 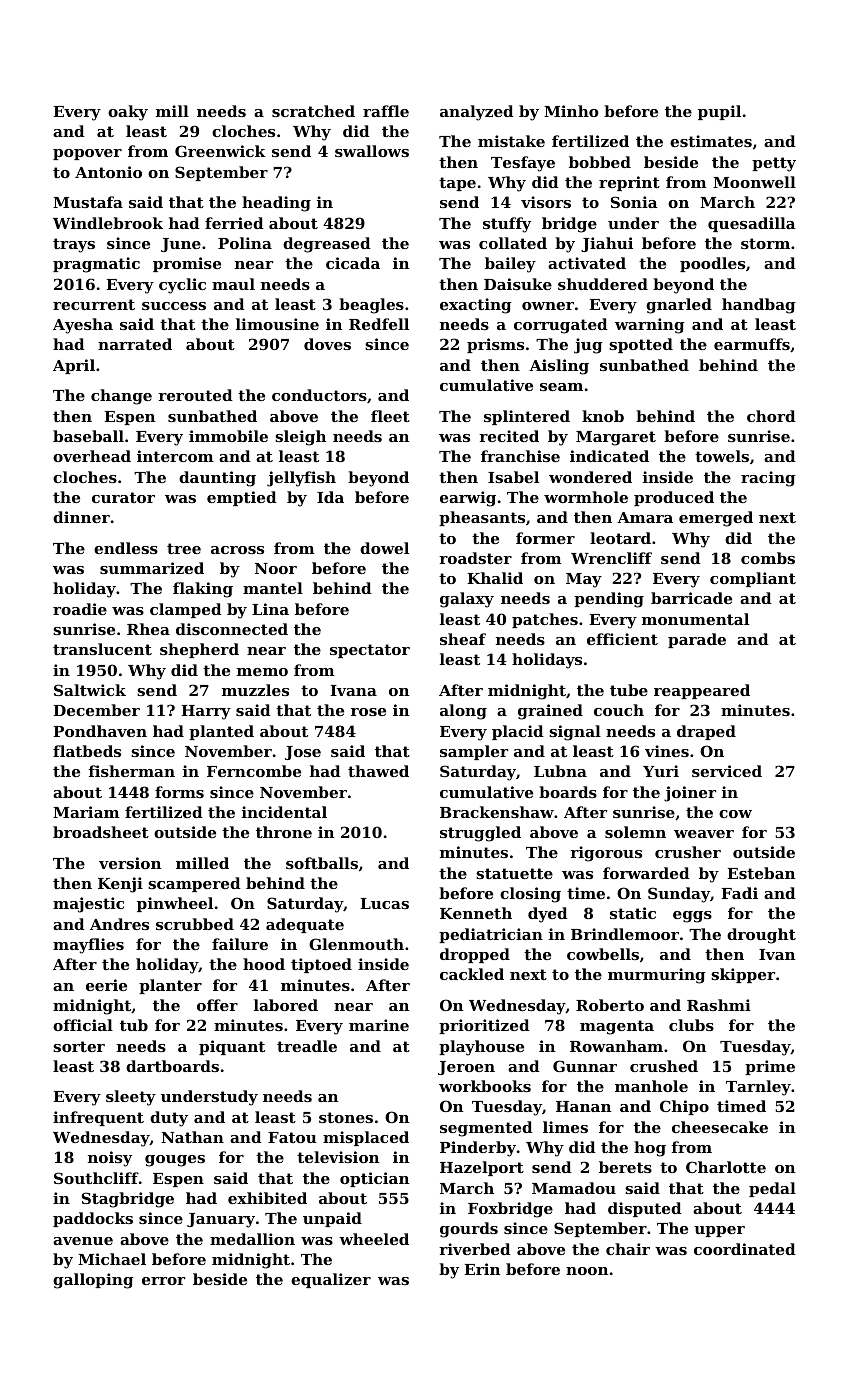 I want to click on Mamadou, so click(x=574, y=1188).
